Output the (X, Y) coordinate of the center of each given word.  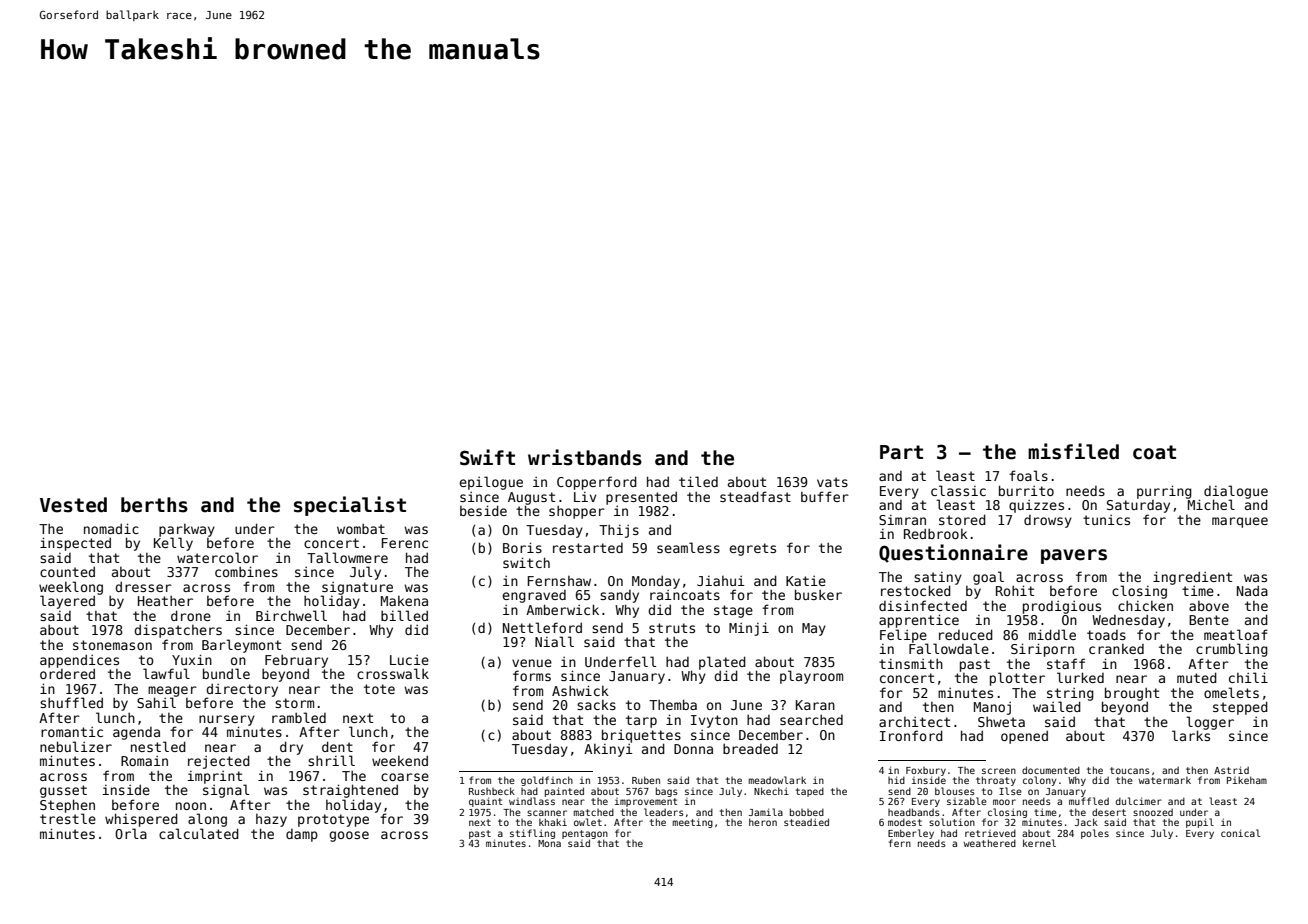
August (531, 498)
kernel (1039, 843)
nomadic (111, 528)
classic (958, 490)
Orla (131, 833)
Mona (549, 843)
